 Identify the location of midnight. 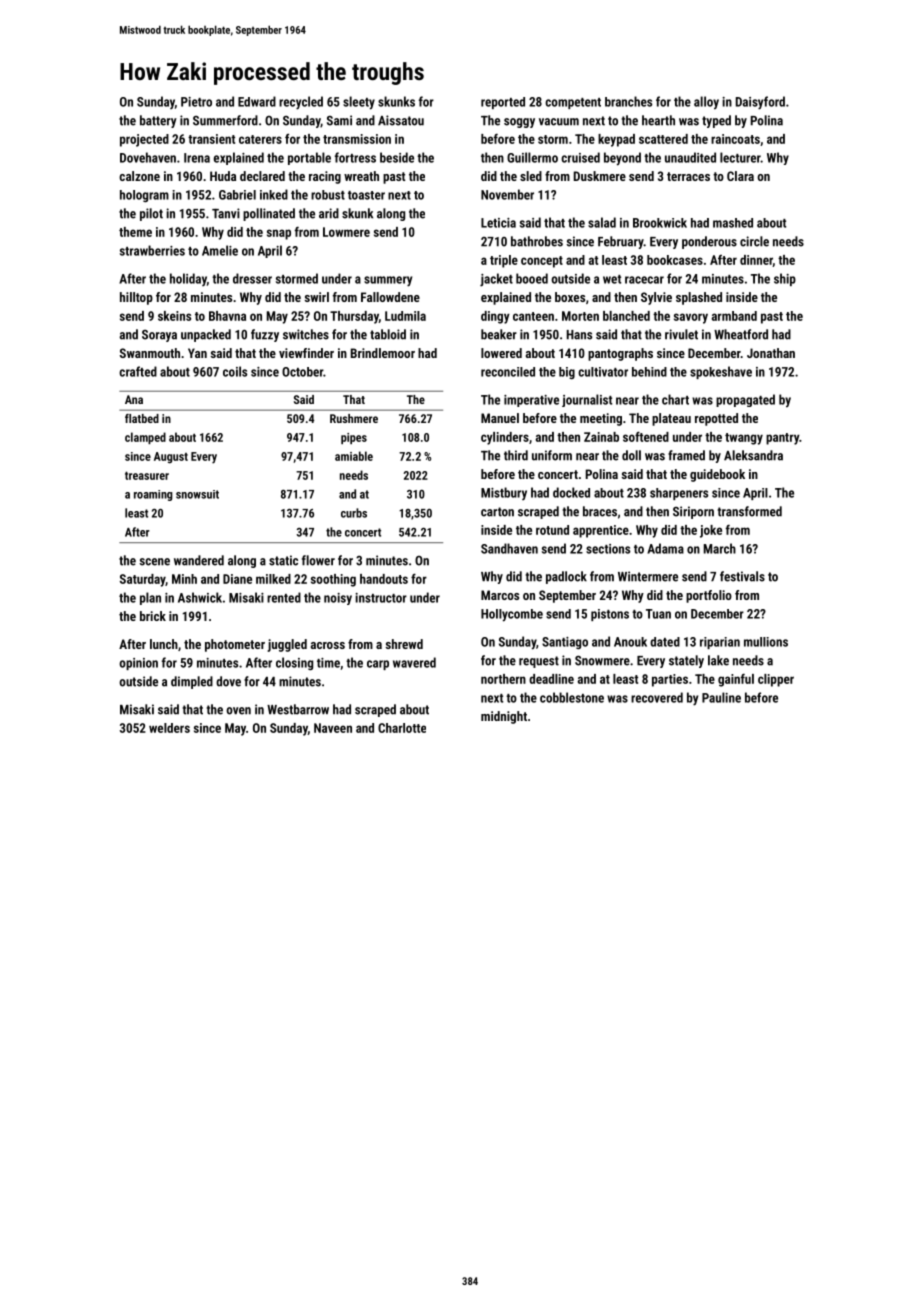
(504, 717).
